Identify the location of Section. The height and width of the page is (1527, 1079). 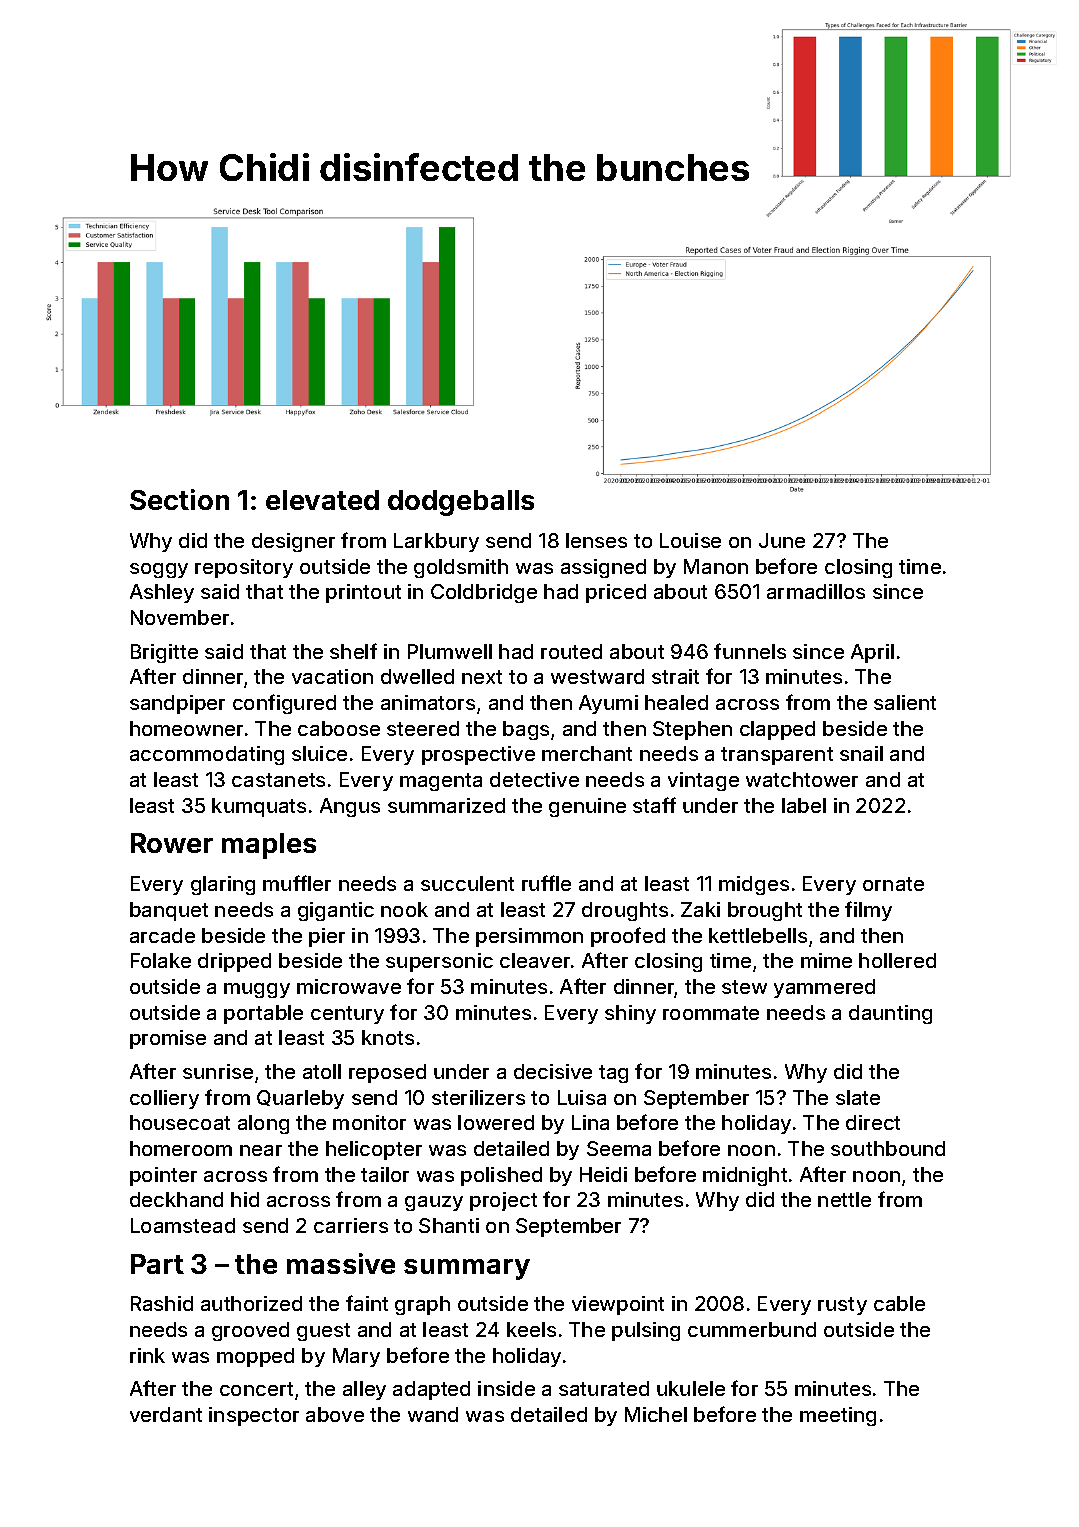
(179, 499).
